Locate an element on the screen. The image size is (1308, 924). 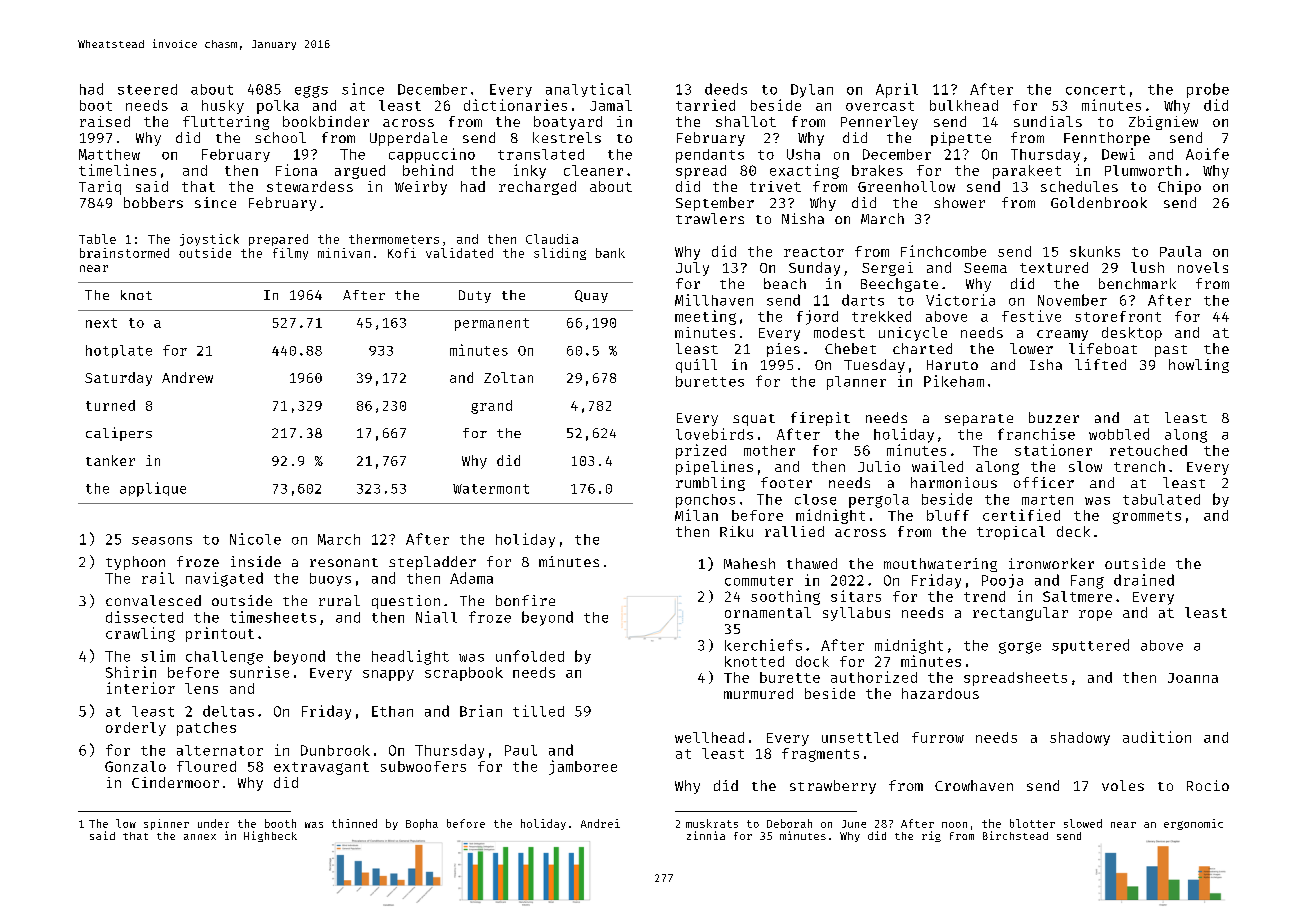
mother is located at coordinates (769, 450).
